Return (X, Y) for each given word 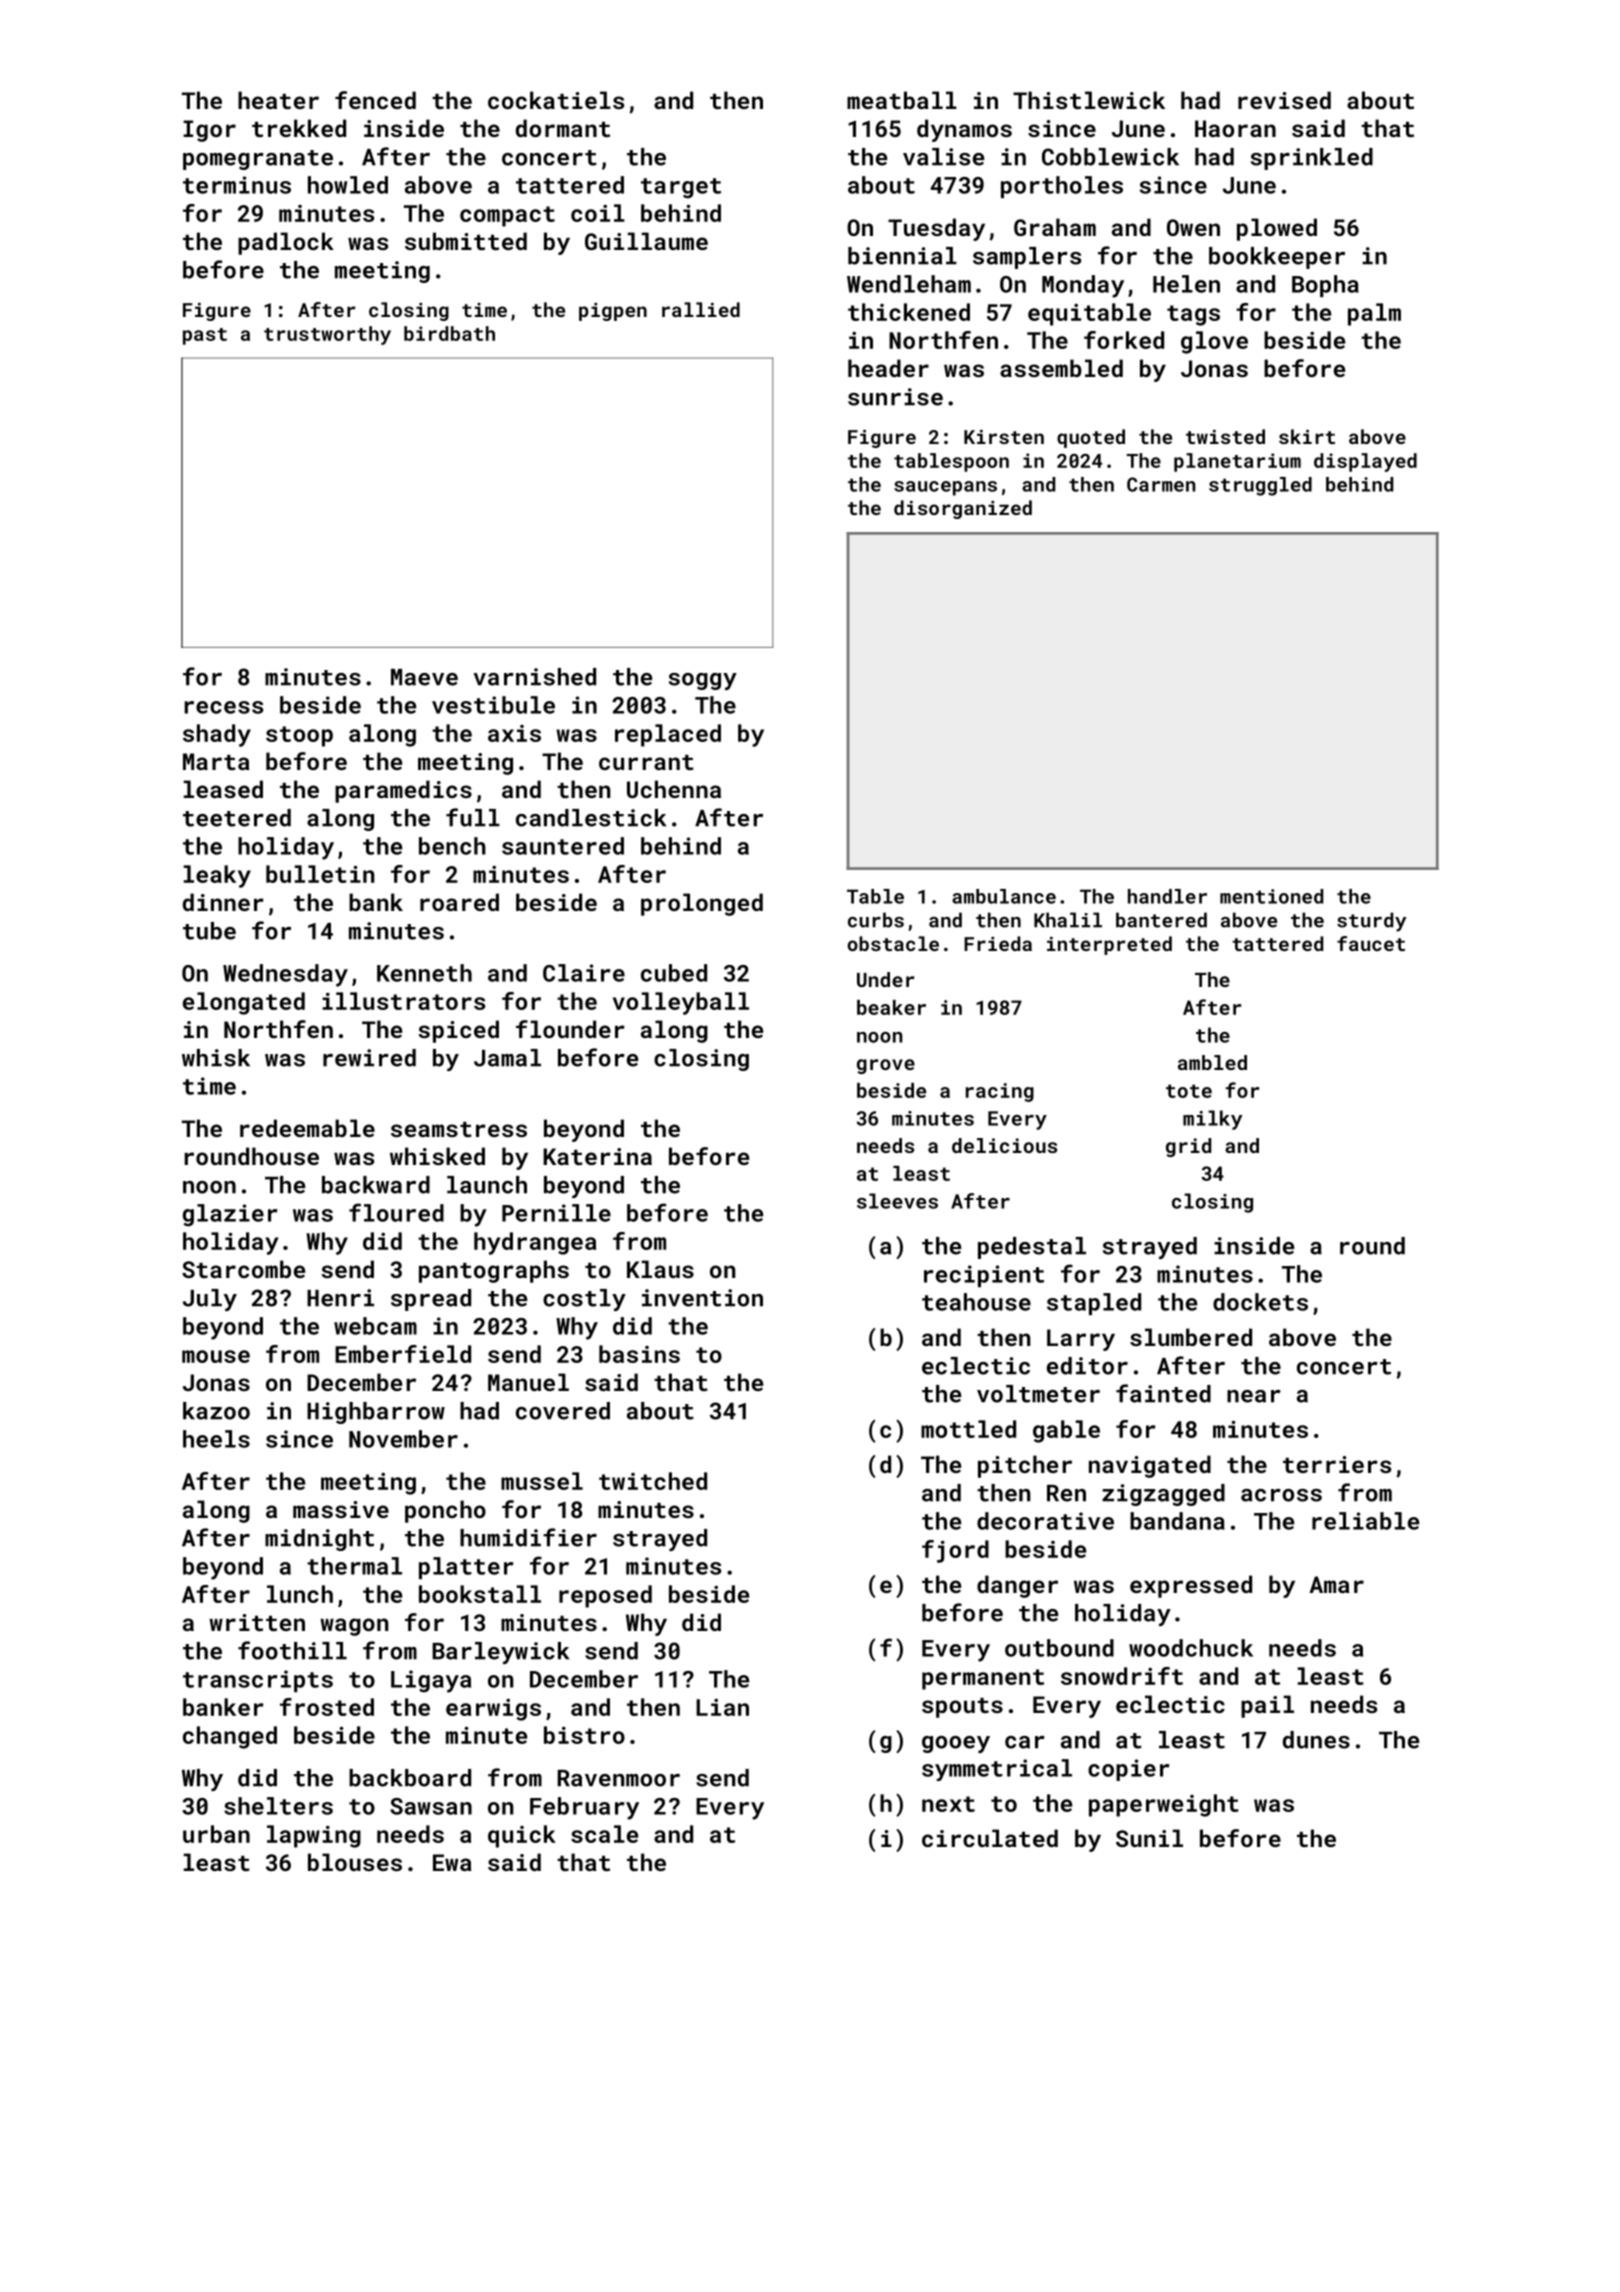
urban (216, 1834)
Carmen (1161, 484)
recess (223, 707)
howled (348, 185)
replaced (668, 735)
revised (1284, 100)
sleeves (897, 1201)
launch (487, 1185)
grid (1188, 1147)
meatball (902, 100)
